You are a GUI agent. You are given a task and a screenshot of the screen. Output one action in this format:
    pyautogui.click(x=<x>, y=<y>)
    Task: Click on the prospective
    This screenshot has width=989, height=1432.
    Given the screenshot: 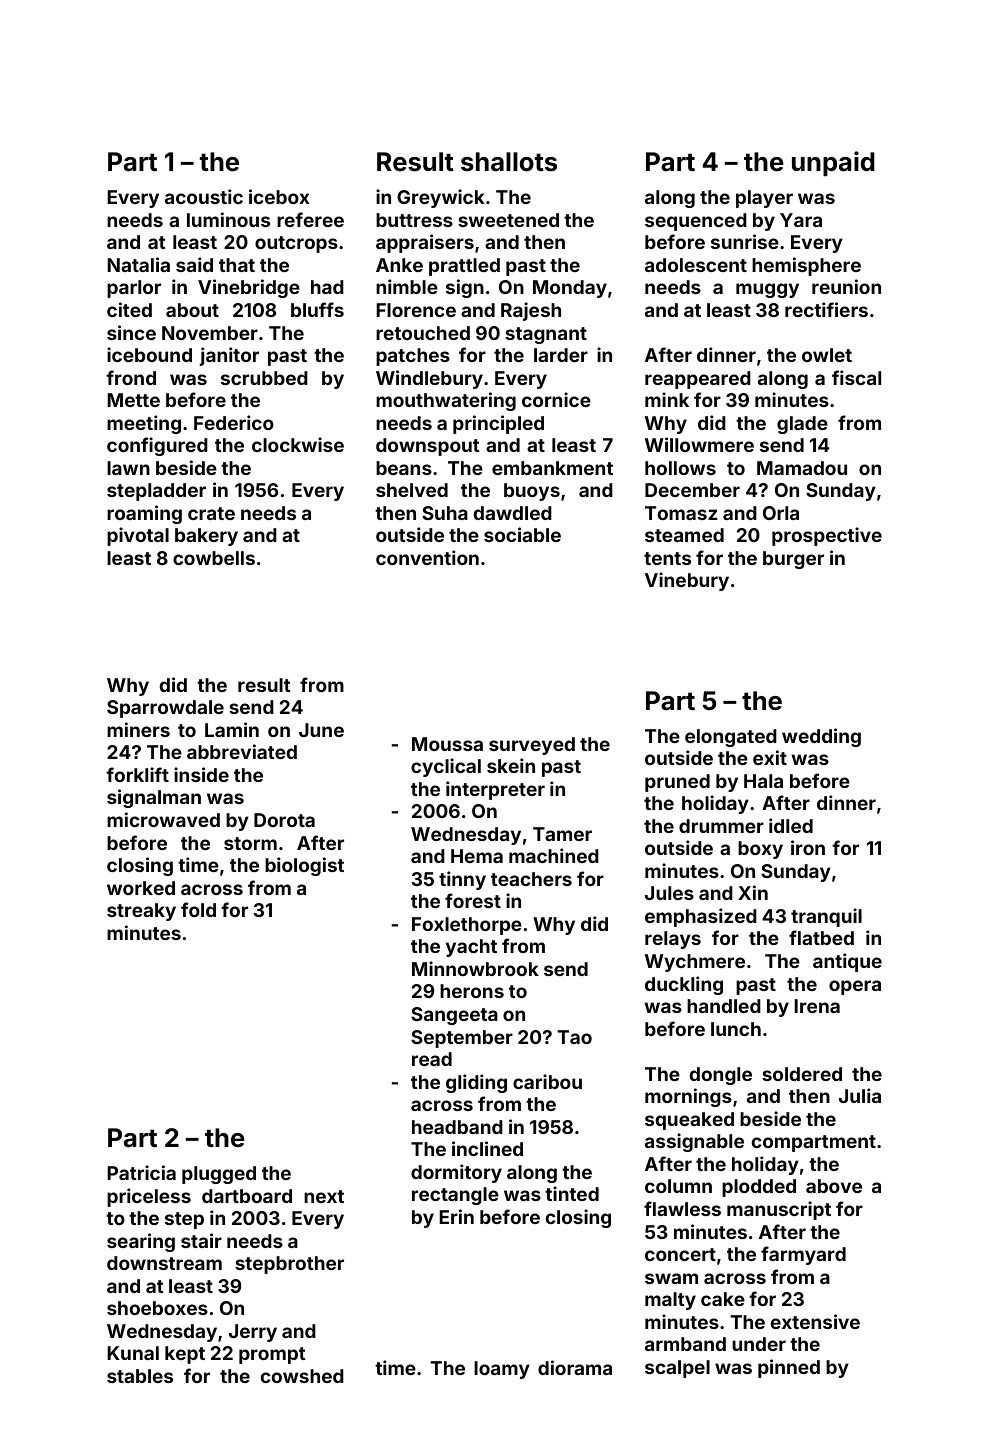 What is the action you would take?
    pyautogui.click(x=827, y=536)
